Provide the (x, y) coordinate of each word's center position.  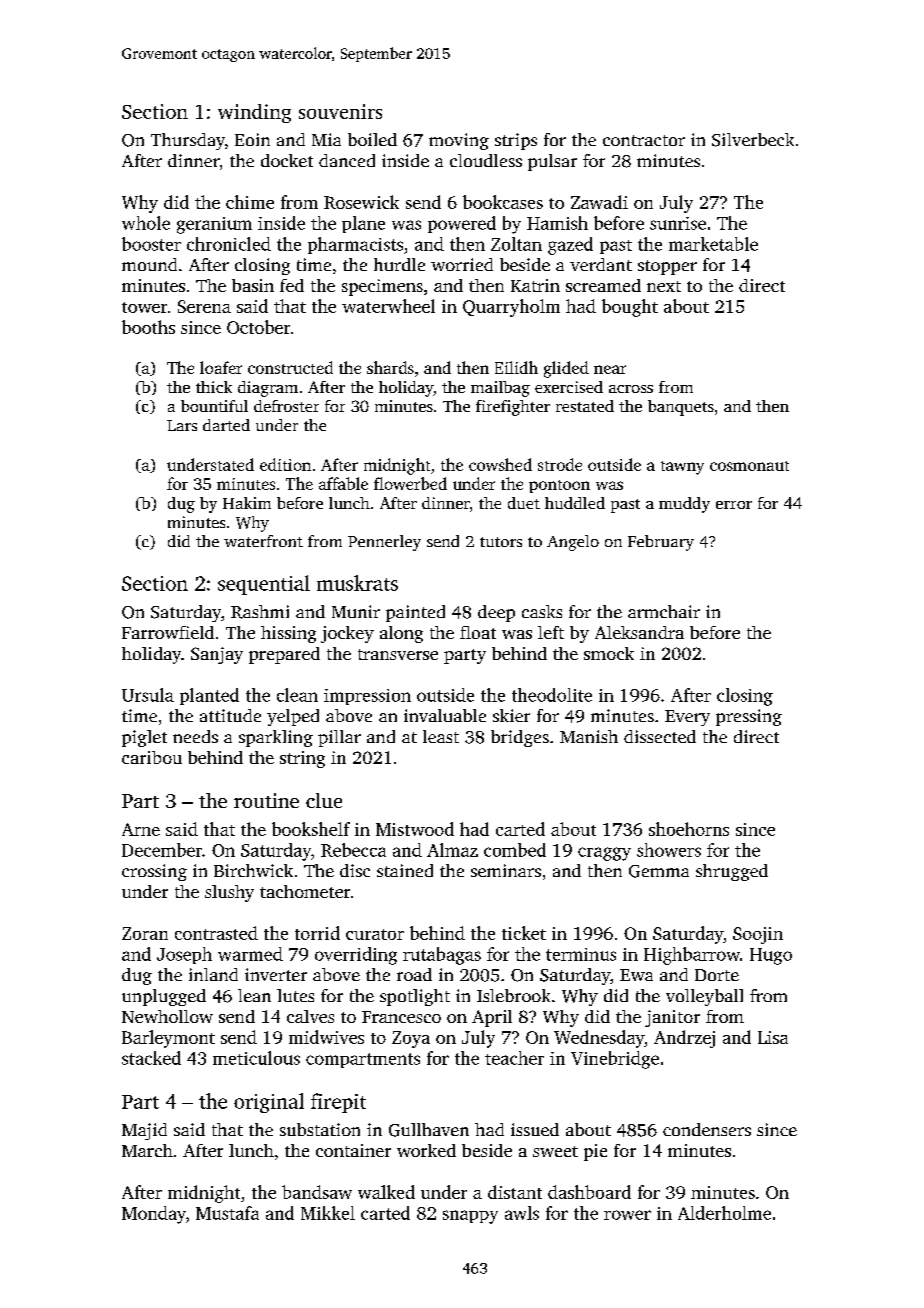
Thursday (188, 141)
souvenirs (340, 111)
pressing (749, 717)
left (551, 632)
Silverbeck (753, 140)
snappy (470, 1217)
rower (627, 1215)
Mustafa (227, 1213)
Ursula (148, 695)
